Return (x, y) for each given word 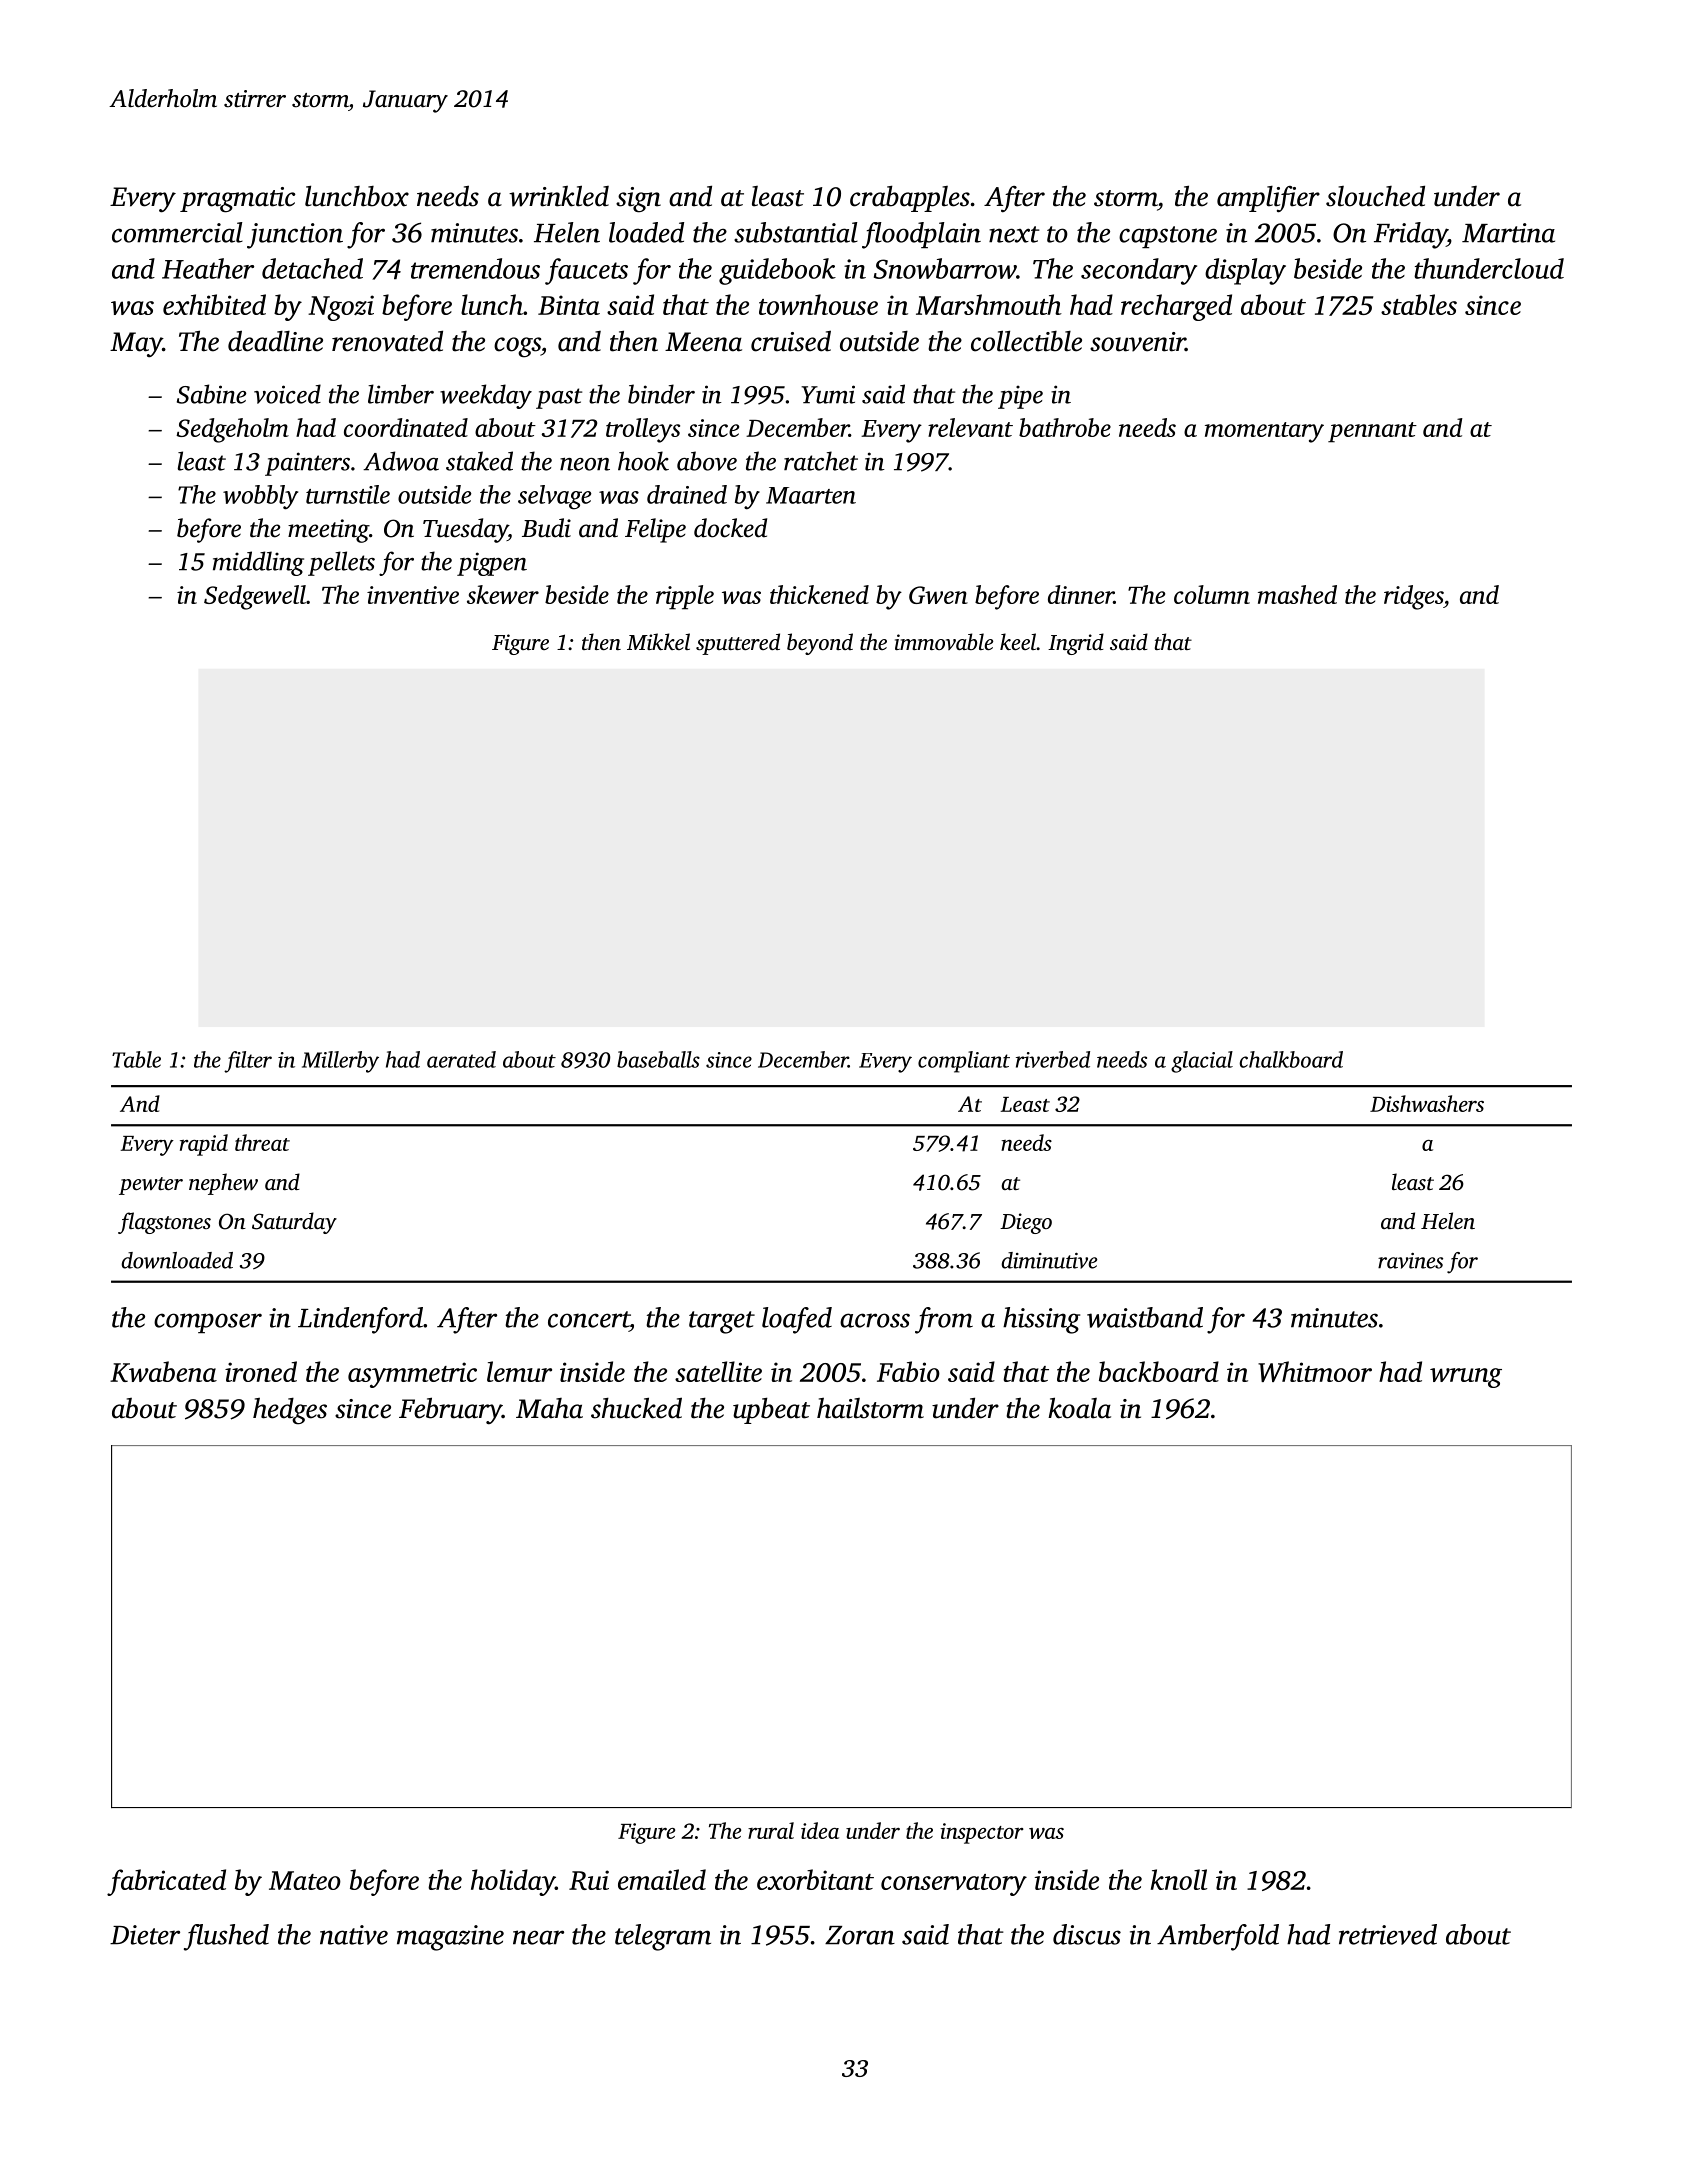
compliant (964, 1062)
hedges (290, 1411)
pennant (1372, 432)
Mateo (305, 1880)
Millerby (340, 1062)
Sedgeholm (232, 430)
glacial (1202, 1062)
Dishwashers (1427, 1103)
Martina (1508, 233)
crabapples (910, 198)
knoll (1179, 1879)
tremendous (475, 268)
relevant (970, 427)
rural (771, 1830)
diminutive (1049, 1260)
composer (208, 1323)
